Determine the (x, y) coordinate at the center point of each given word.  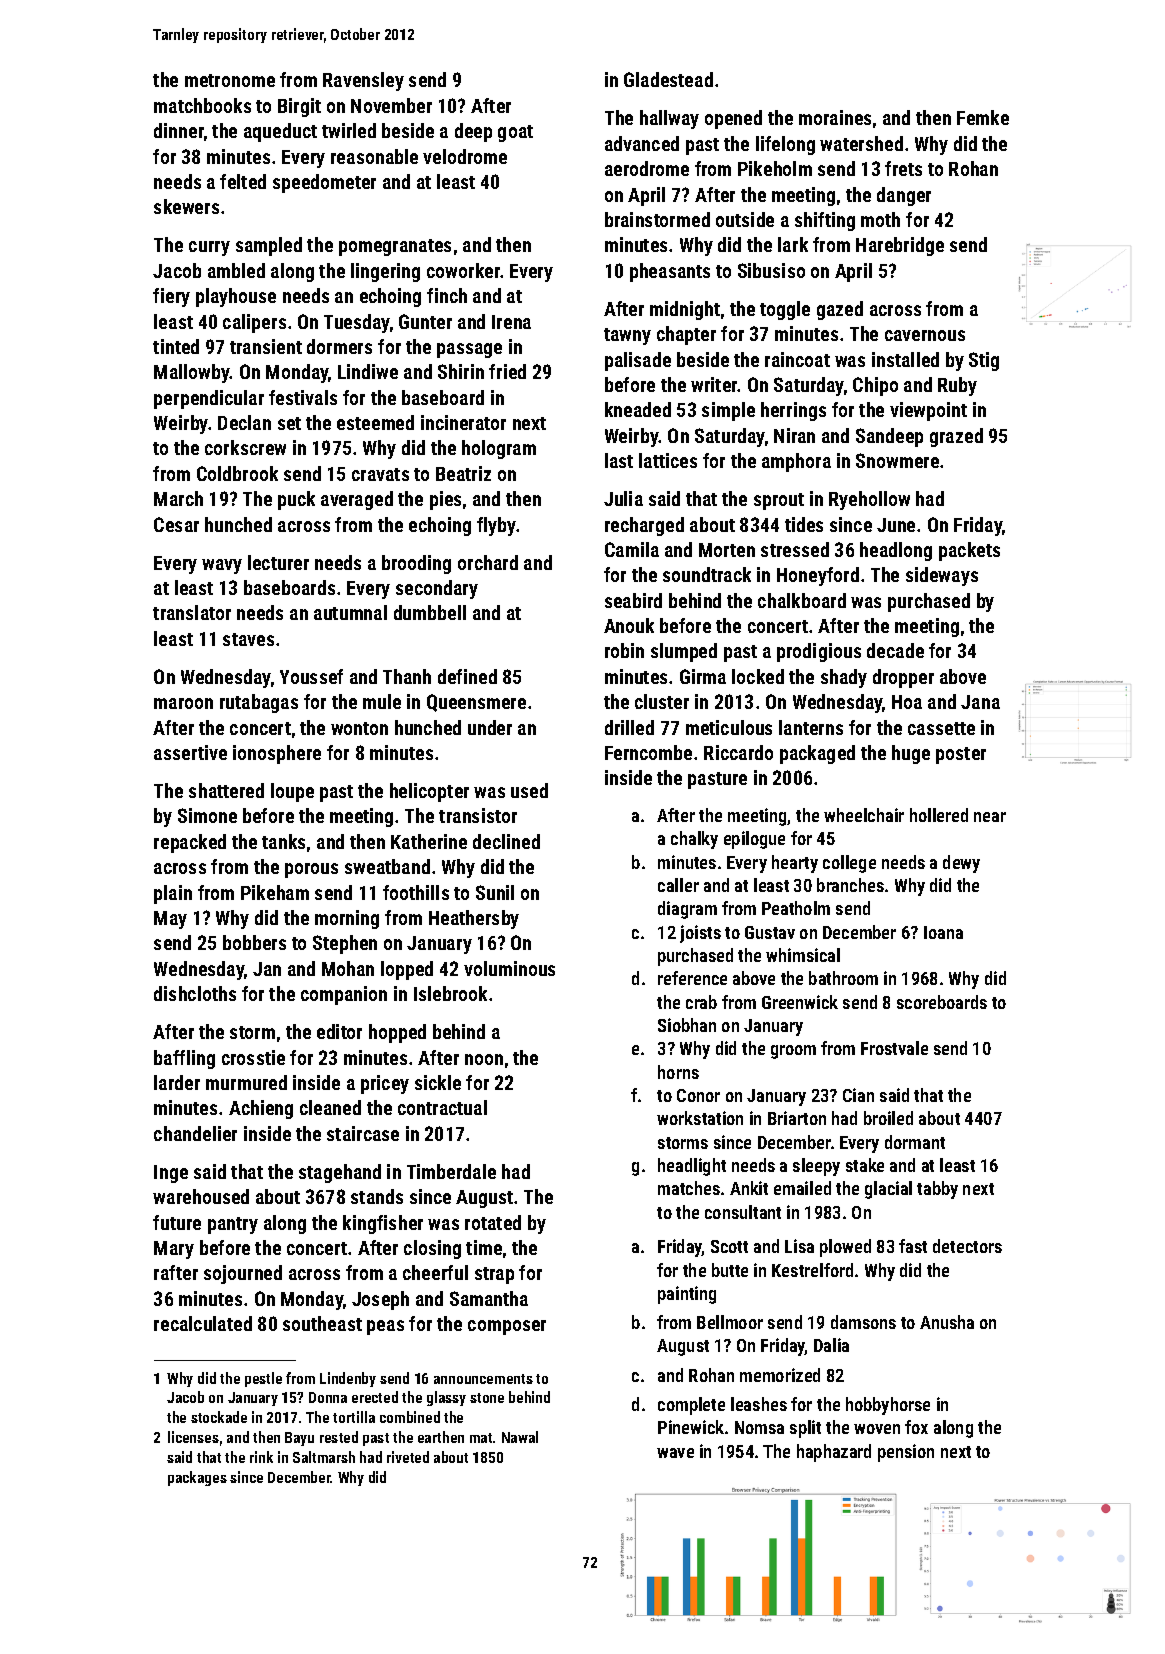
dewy (961, 864)
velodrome (465, 156)
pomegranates (395, 247)
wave (675, 1453)
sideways (942, 576)
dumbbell (430, 612)
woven (877, 1429)
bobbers (254, 942)
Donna (328, 1397)
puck (296, 500)
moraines (835, 117)
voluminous (509, 968)
